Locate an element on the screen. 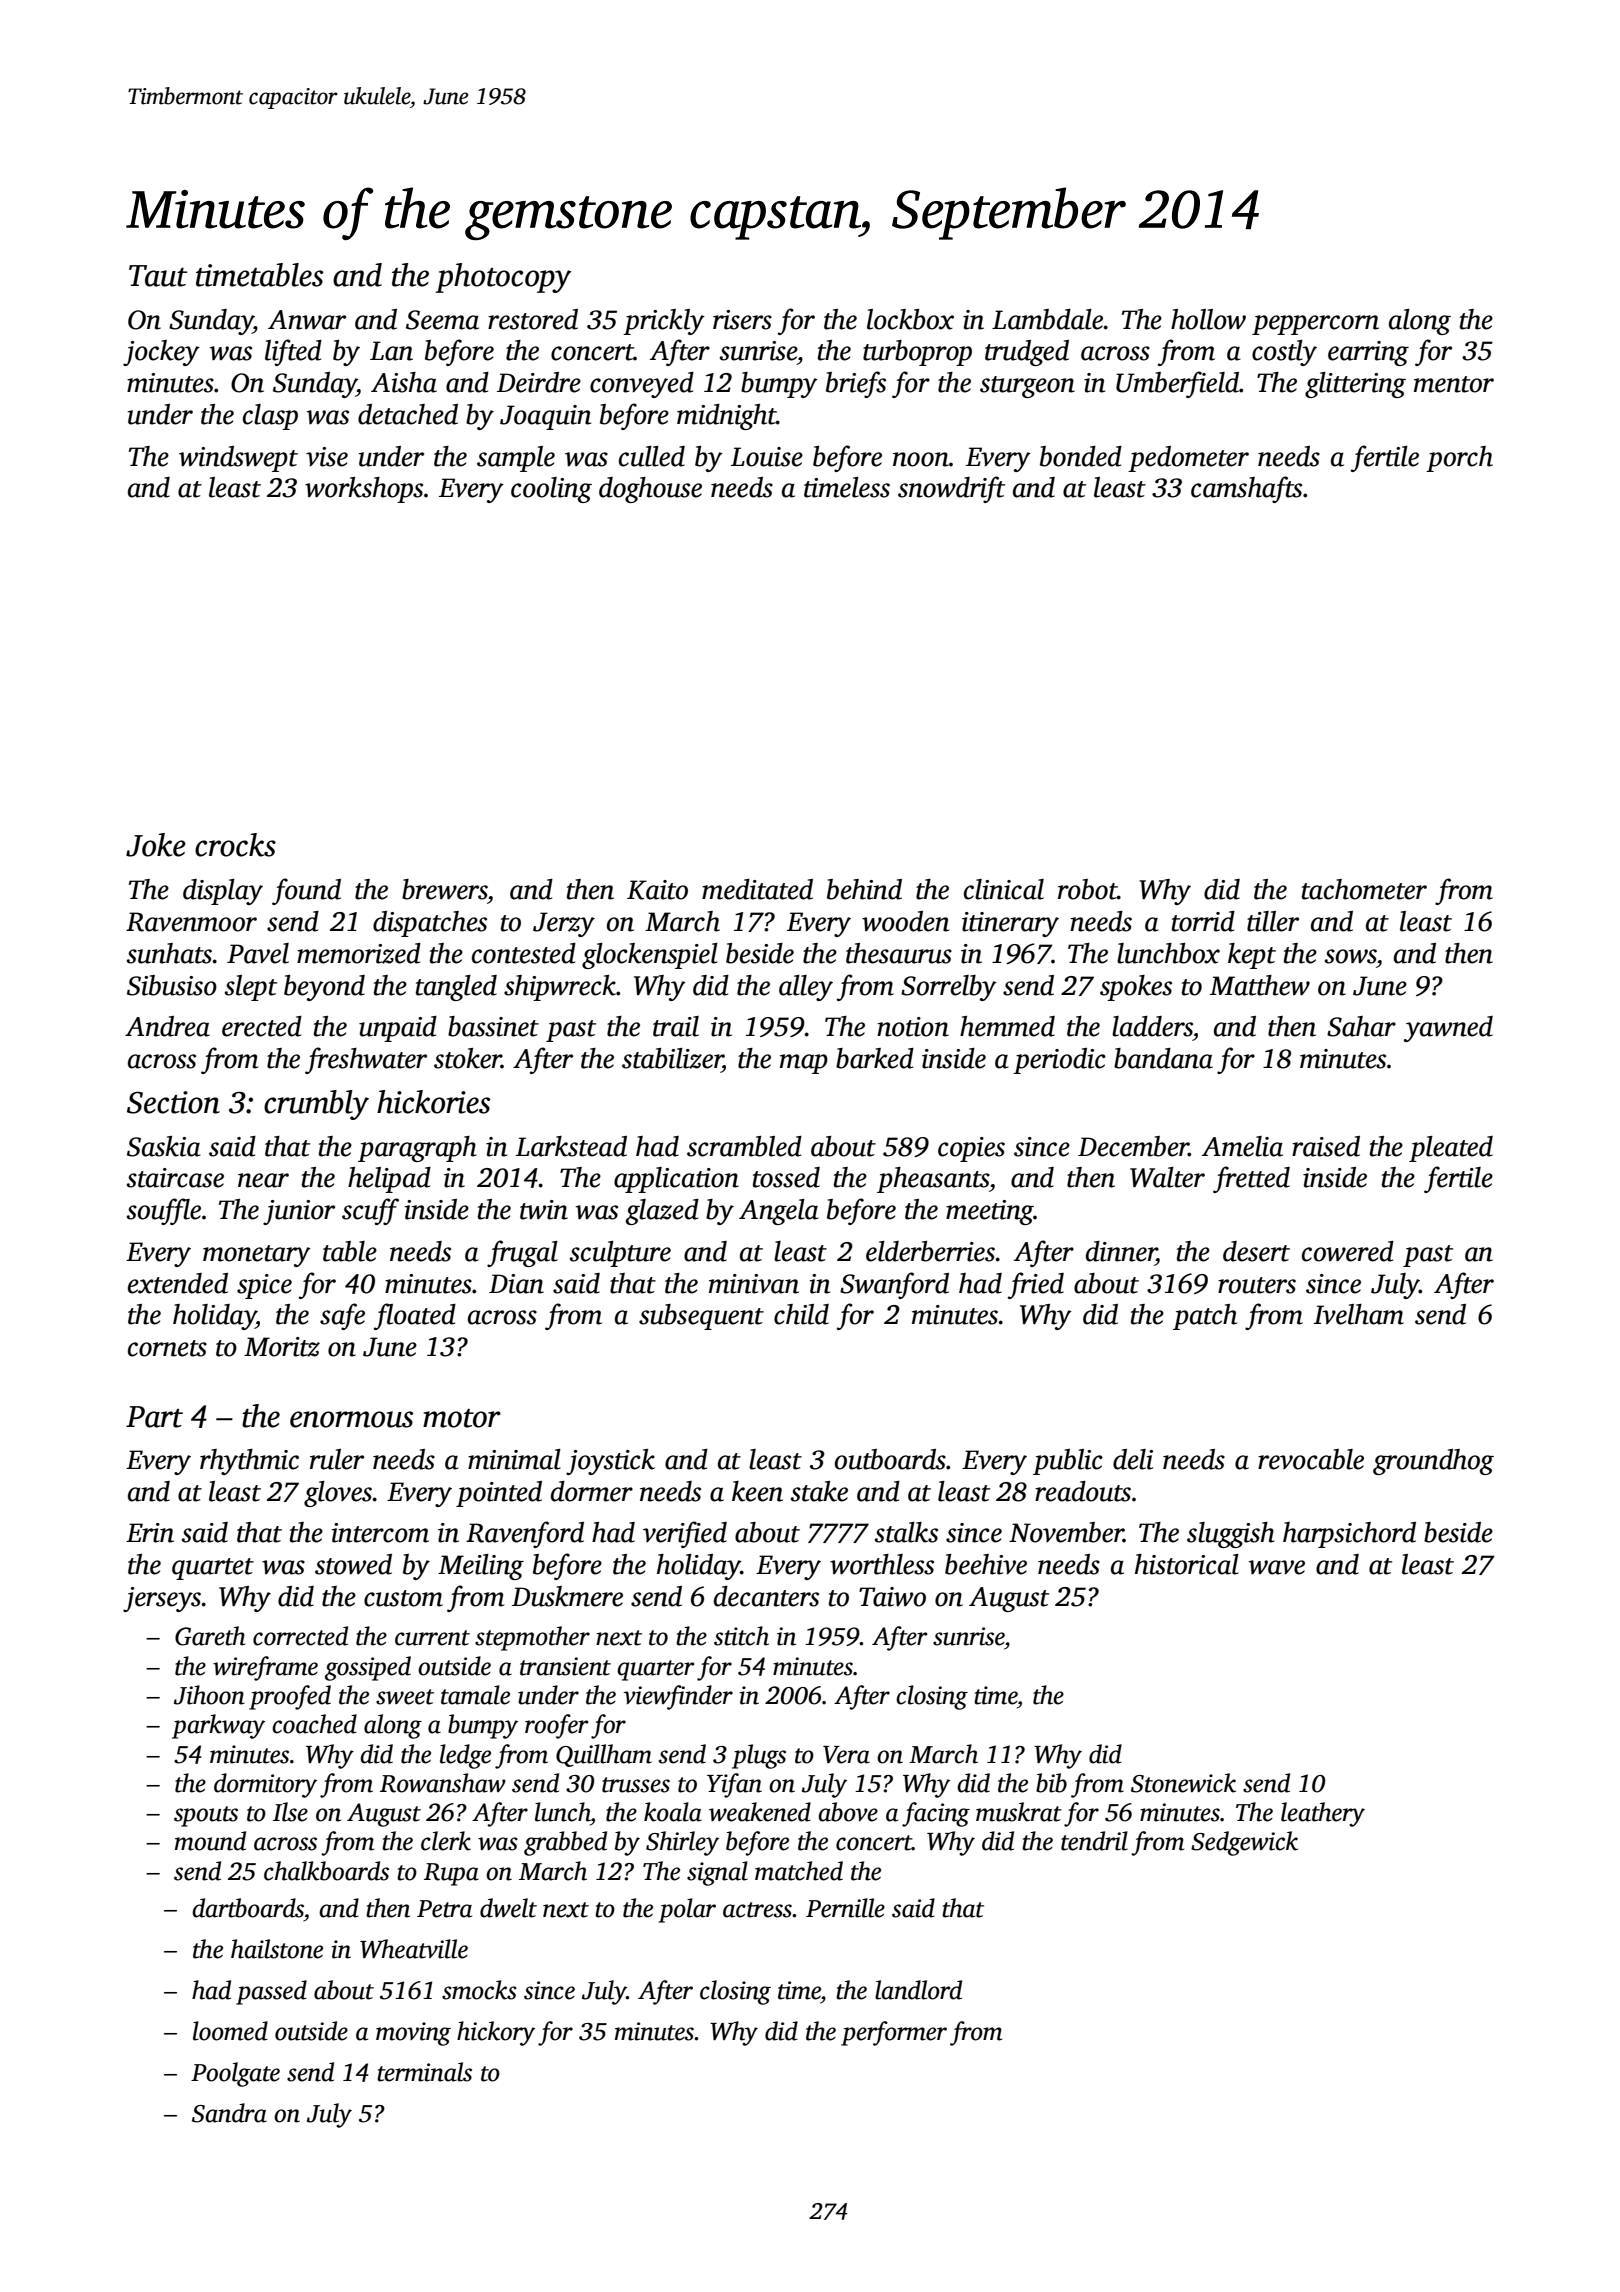 The height and width of the screenshot is (2292, 1620). performer is located at coordinates (894, 2033).
